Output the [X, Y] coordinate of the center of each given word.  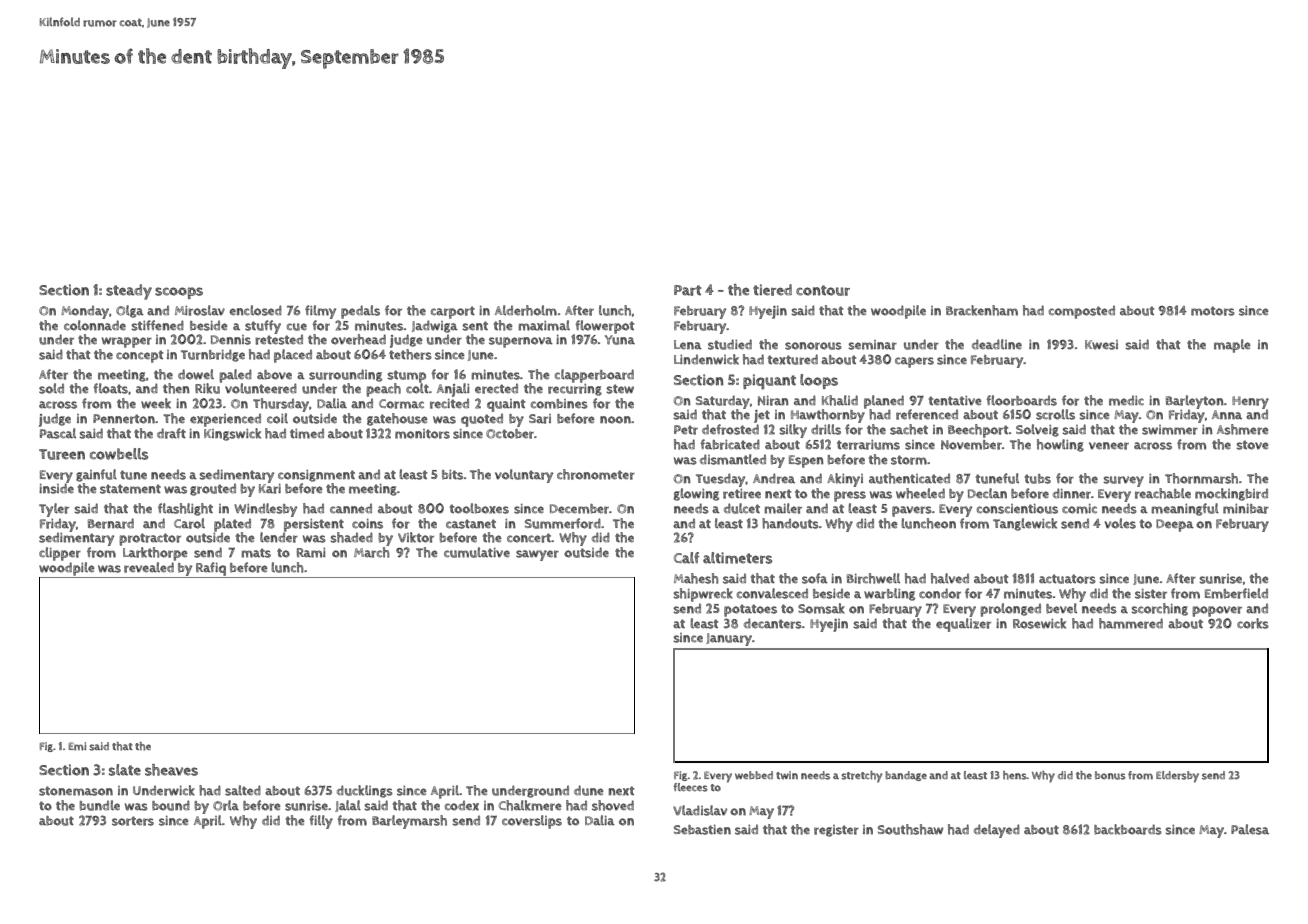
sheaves [171, 770]
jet [762, 416]
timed [307, 433]
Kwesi [1101, 345]
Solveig [1037, 430]
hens [1015, 775]
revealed [149, 567]
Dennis [231, 340]
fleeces [690, 787]
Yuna [620, 340]
